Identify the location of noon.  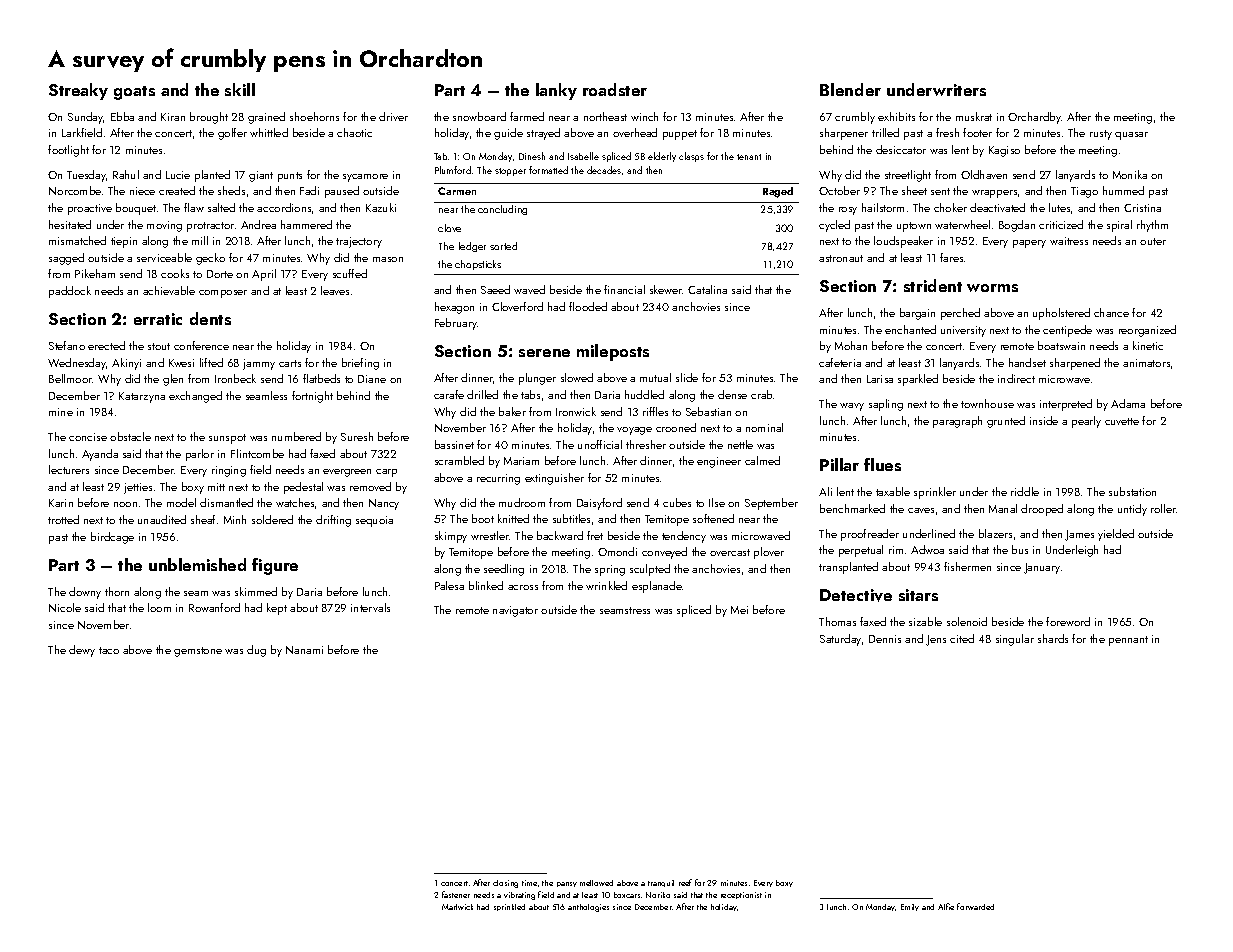
(125, 504).
